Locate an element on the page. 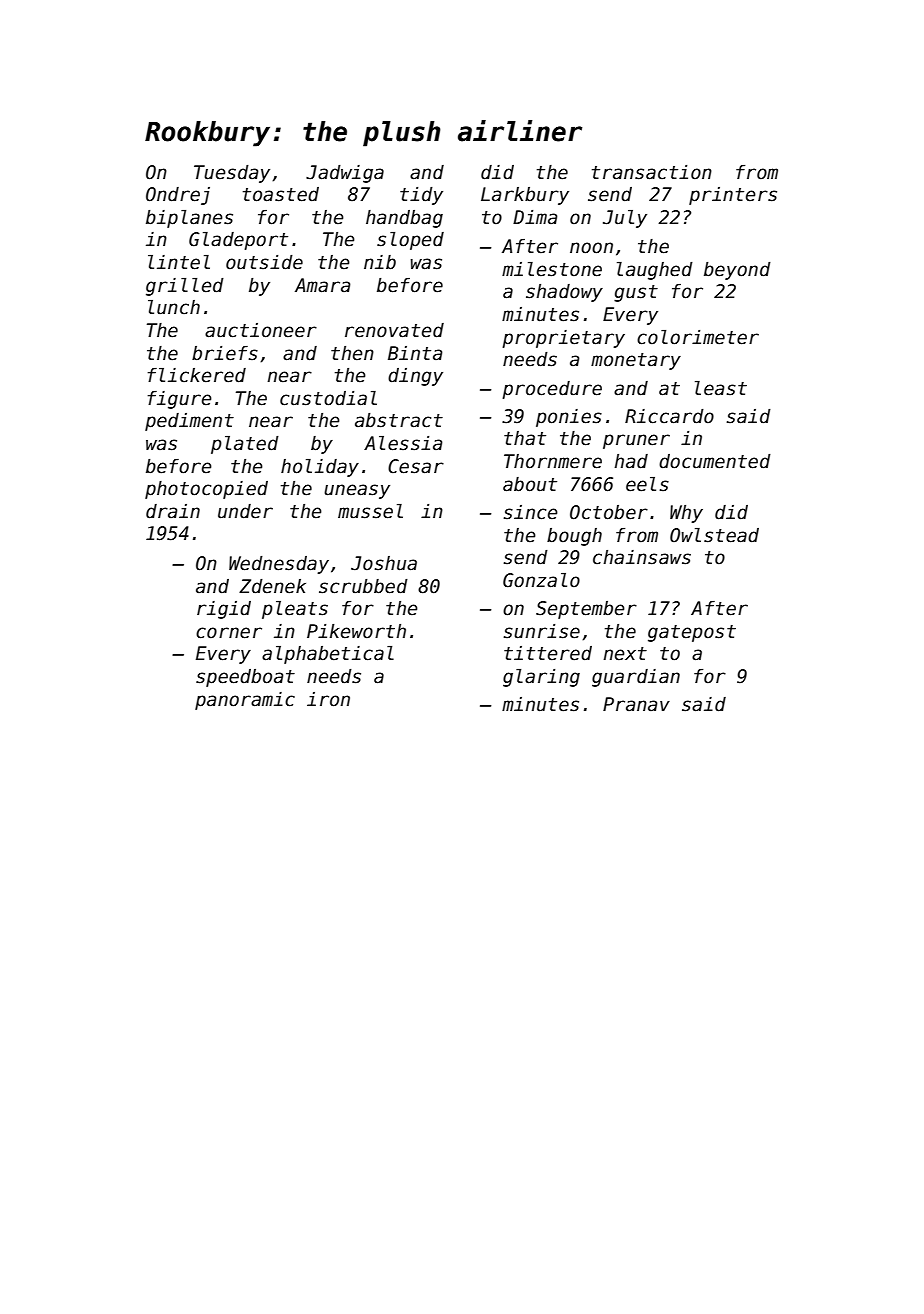 This image has height=1314, width=924. rigid is located at coordinates (224, 610).
